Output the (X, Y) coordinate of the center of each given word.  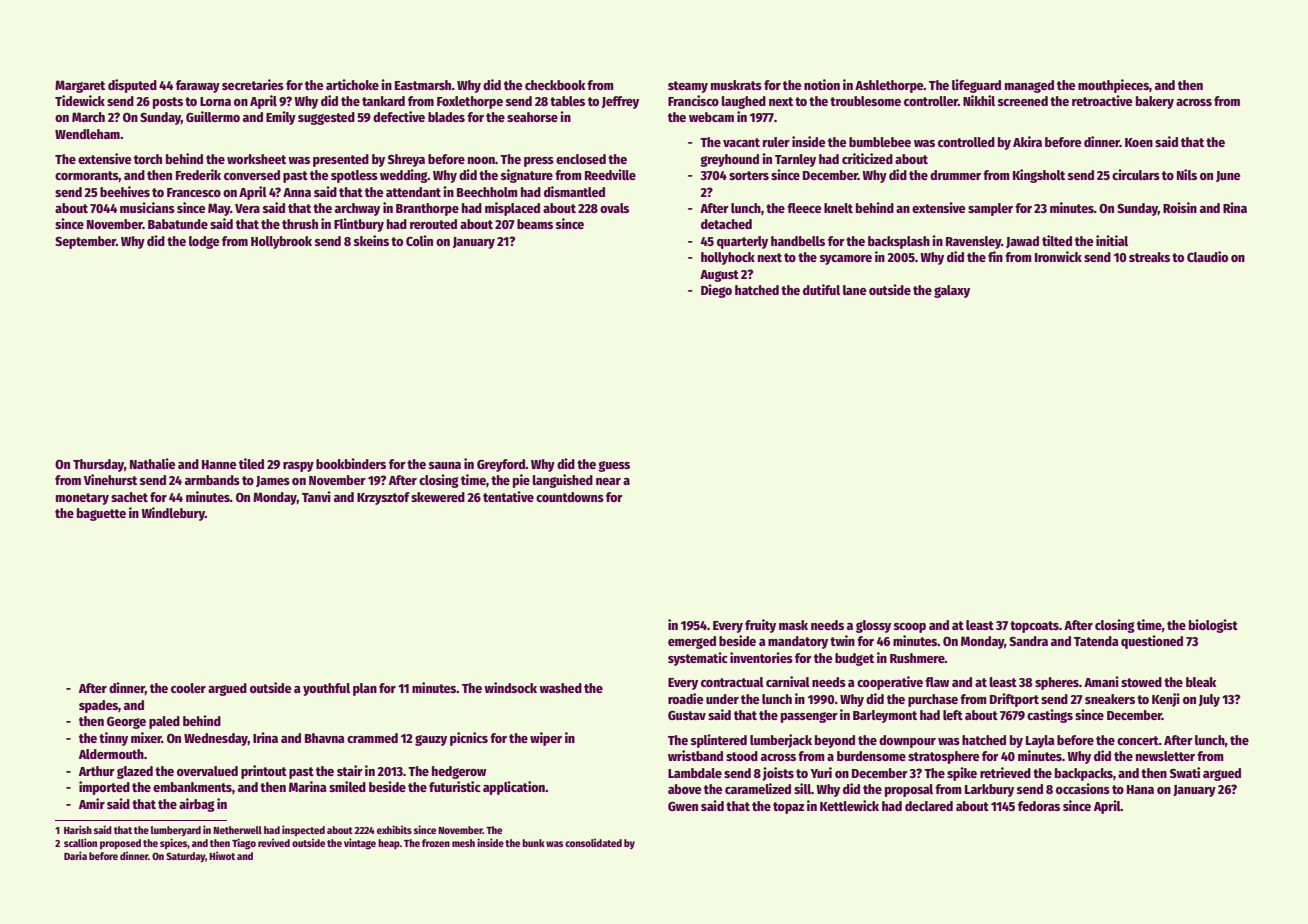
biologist (1213, 626)
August (719, 276)
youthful (326, 689)
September (85, 242)
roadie (686, 698)
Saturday (186, 857)
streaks (1149, 257)
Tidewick (80, 100)
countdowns (570, 497)
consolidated (593, 842)
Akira (1027, 141)
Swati (1185, 772)
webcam (711, 117)
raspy (298, 467)
